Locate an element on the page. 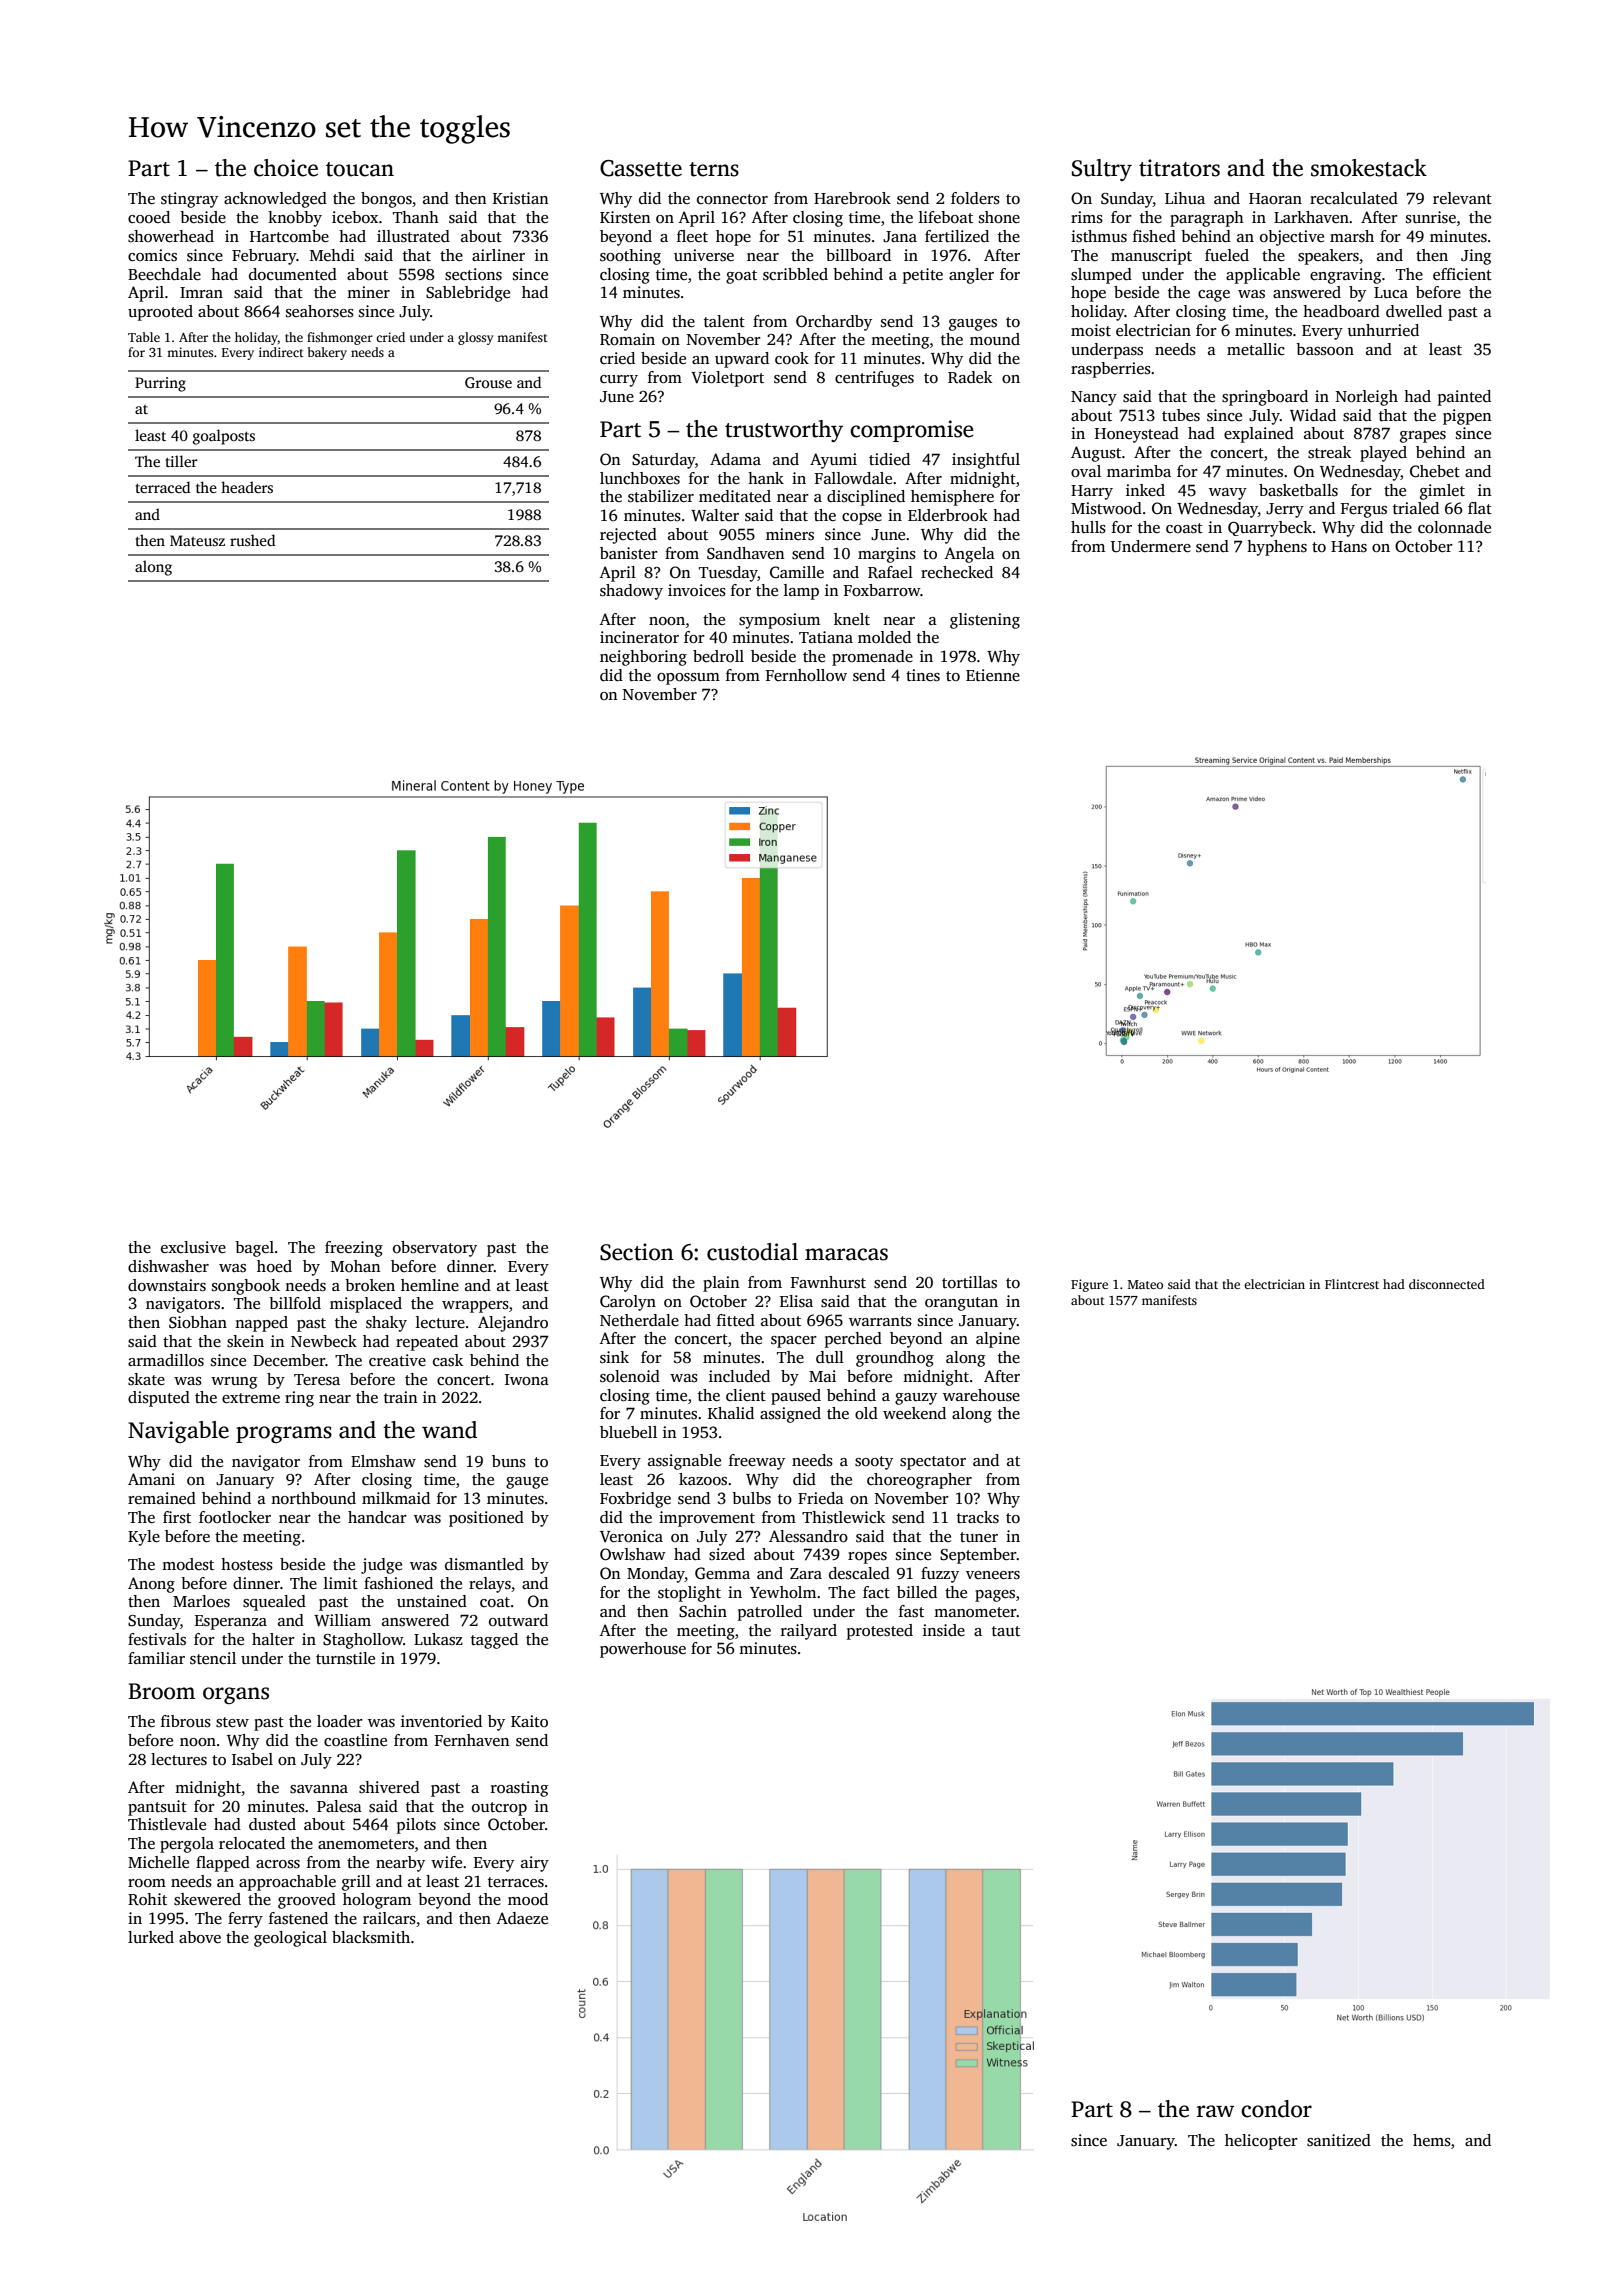 Image resolution: width=1620 pixels, height=2292 pixels. exclusive is located at coordinates (193, 1247).
